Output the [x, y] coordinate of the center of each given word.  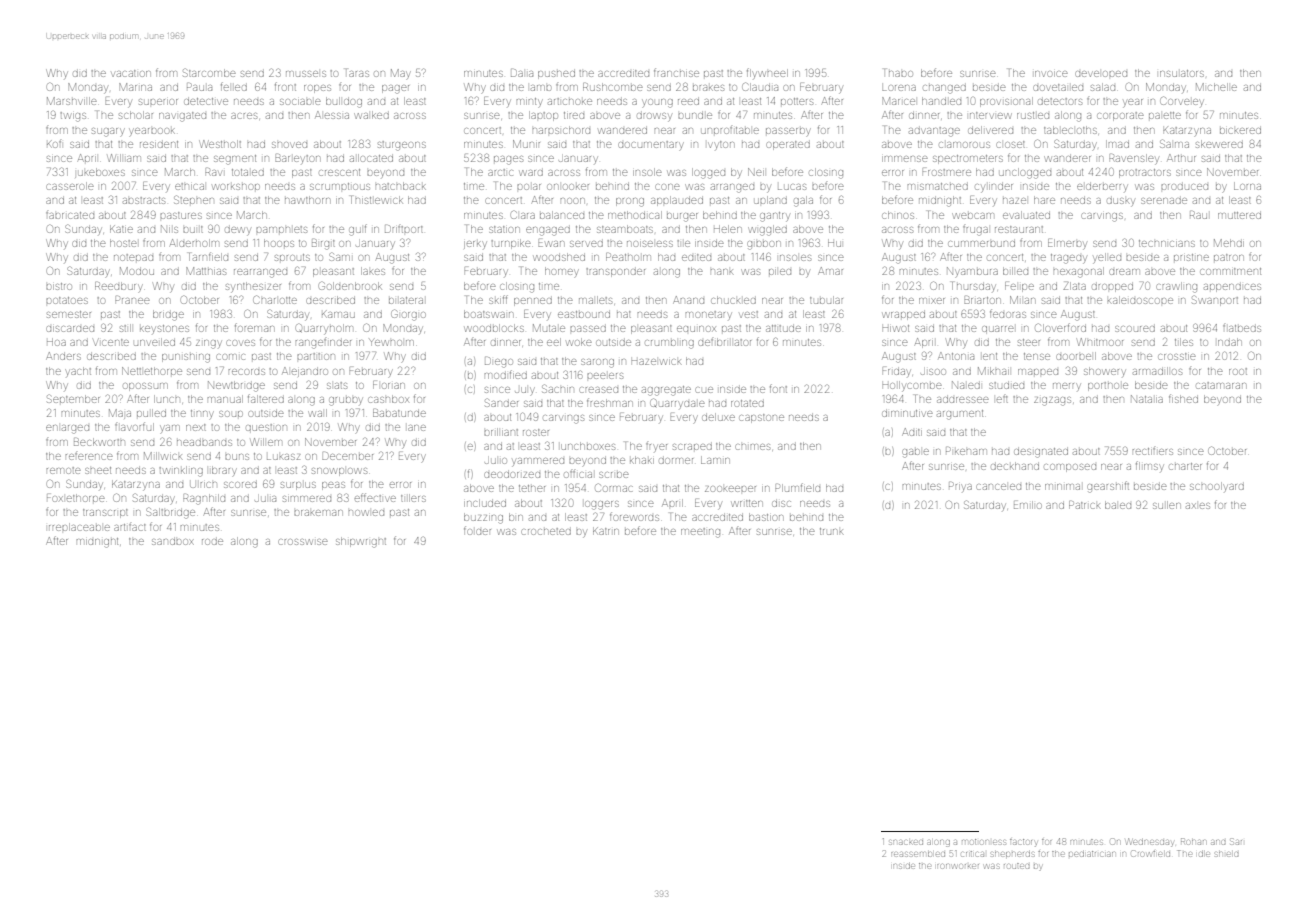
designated [1041, 453]
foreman [254, 327]
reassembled [918, 854]
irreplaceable [79, 527]
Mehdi [1229, 243]
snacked [906, 842]
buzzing [483, 518]
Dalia [522, 73]
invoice [1051, 74]
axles [1198, 506]
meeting [700, 533]
